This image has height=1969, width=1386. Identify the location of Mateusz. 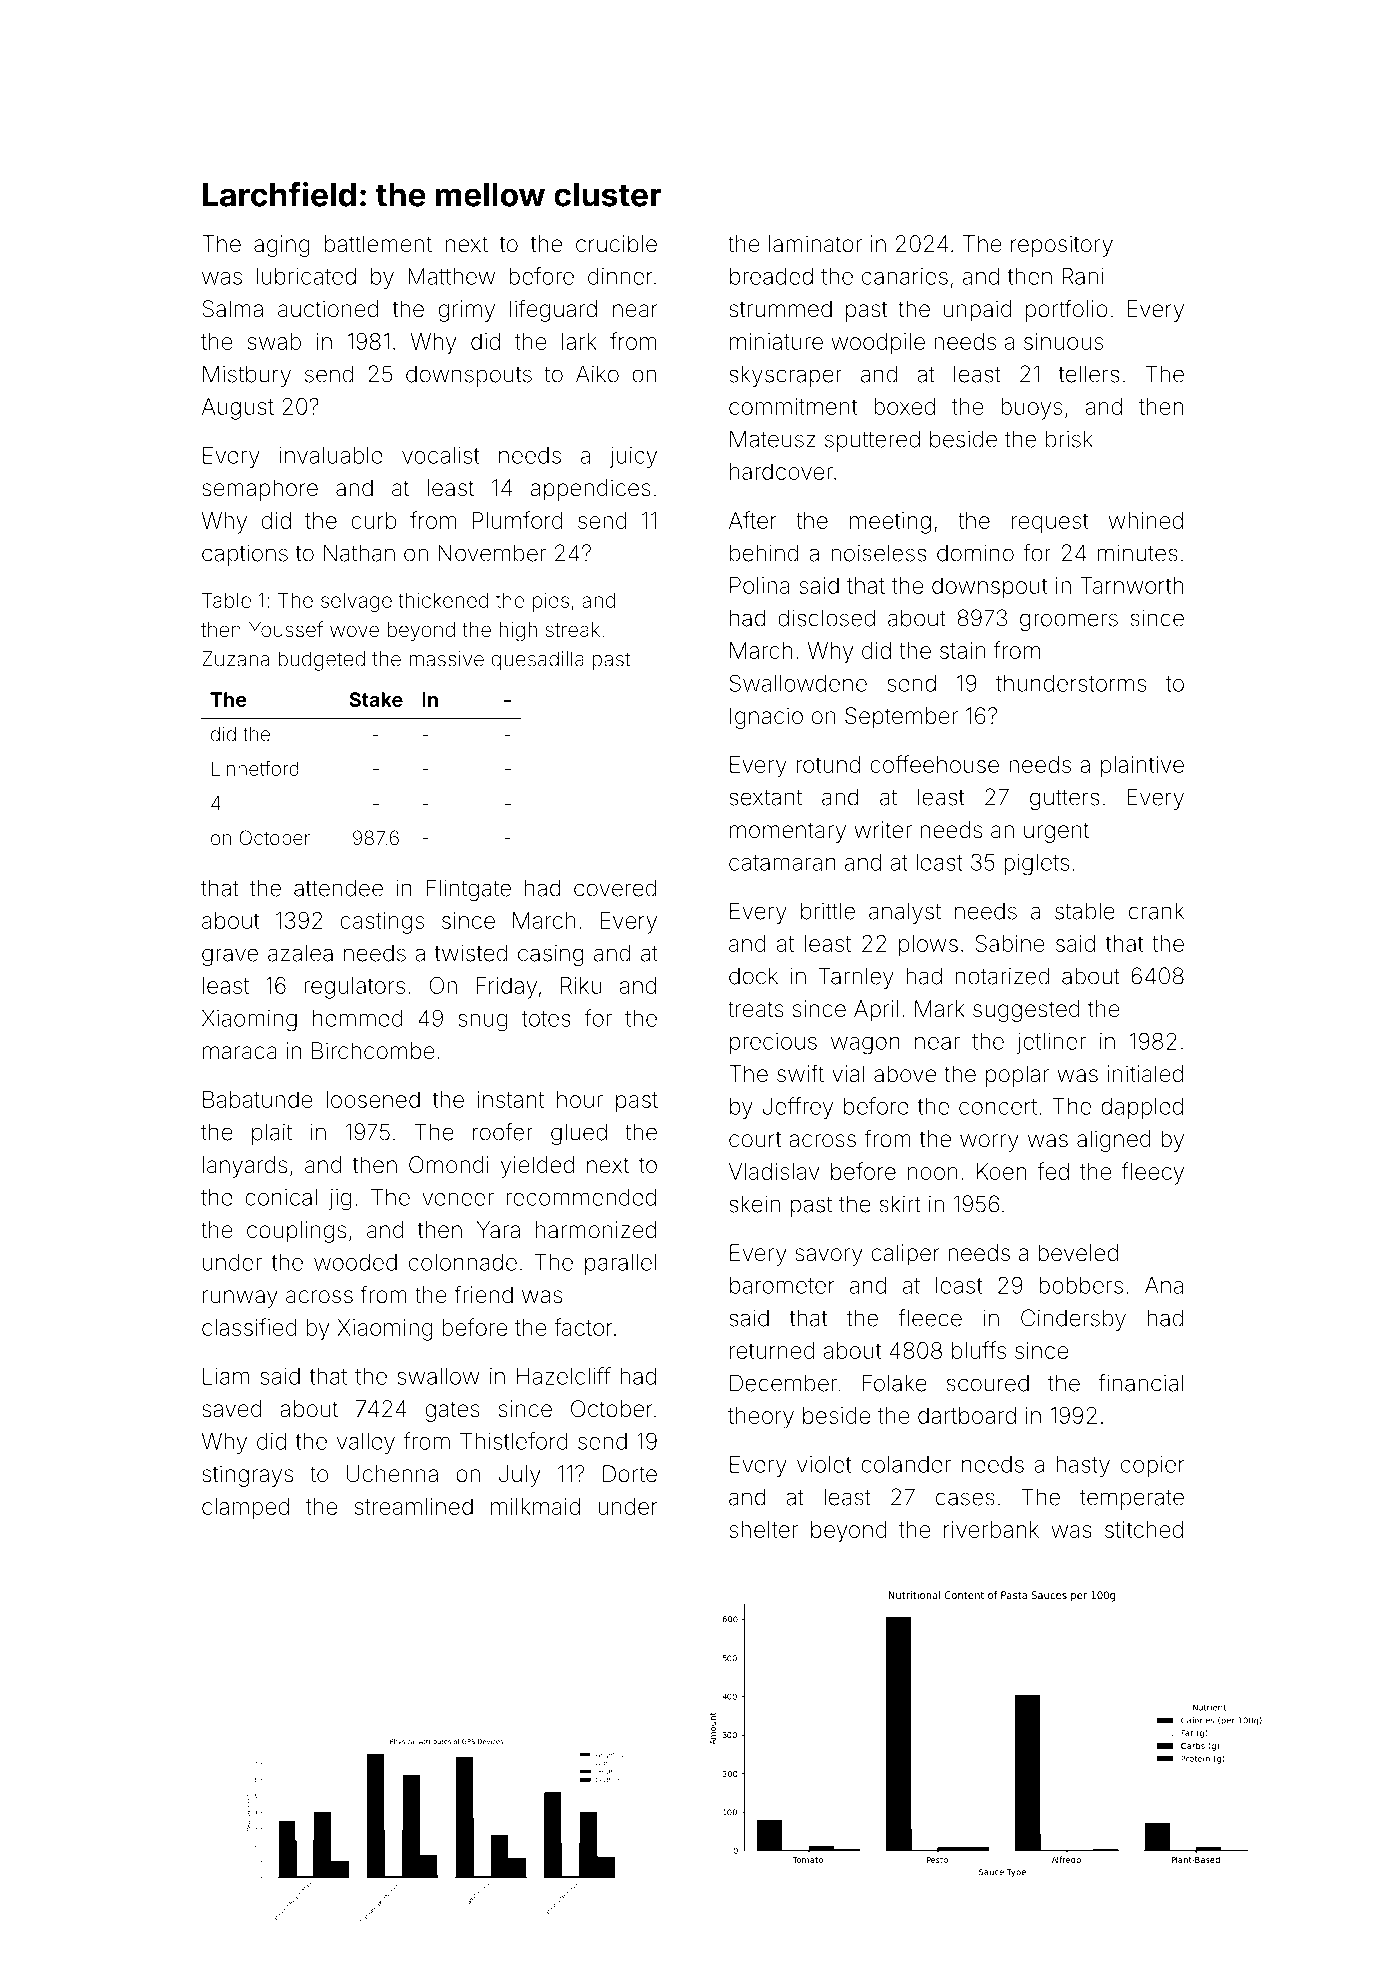
(773, 439).
